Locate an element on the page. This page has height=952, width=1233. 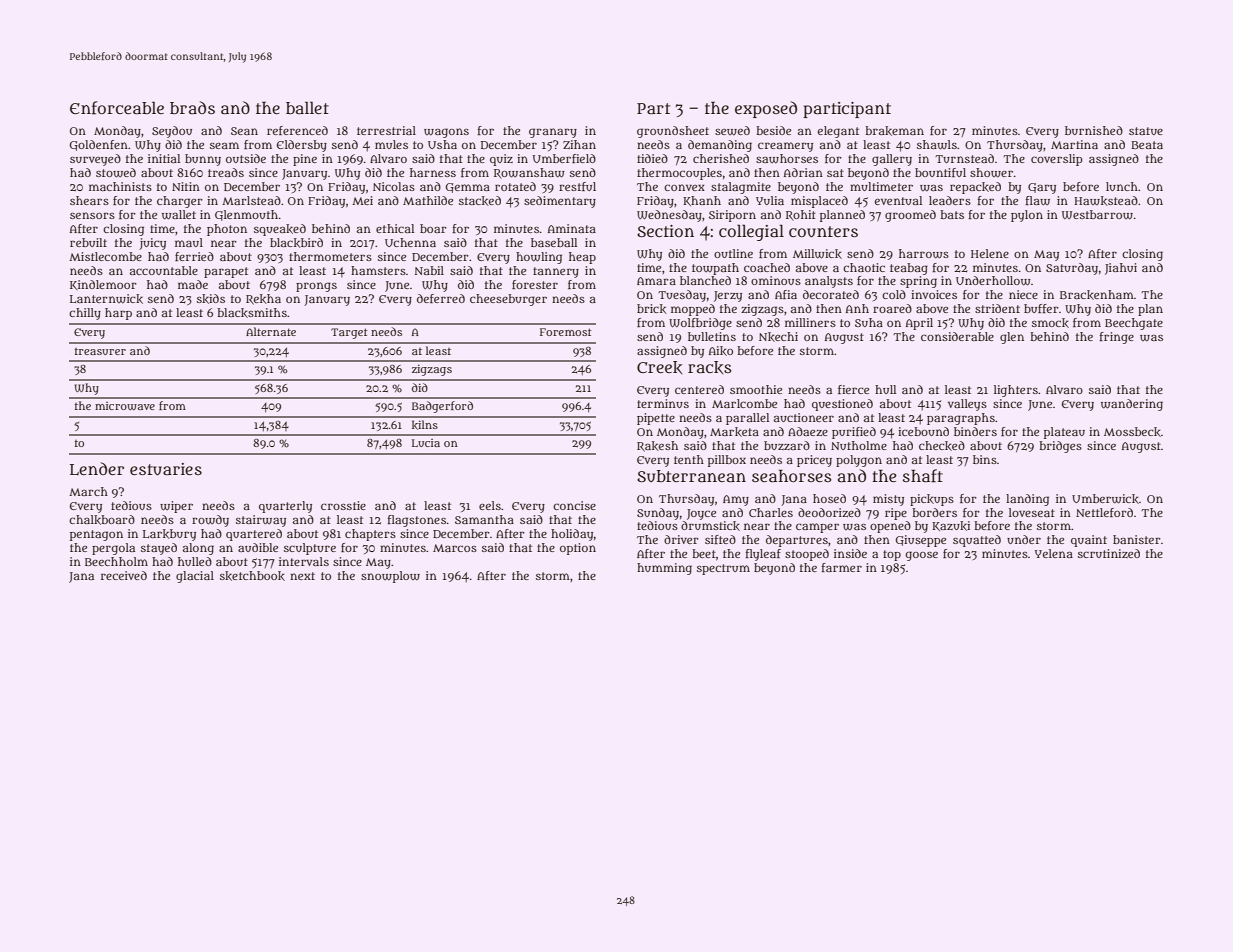
wandering is located at coordinates (1132, 405).
